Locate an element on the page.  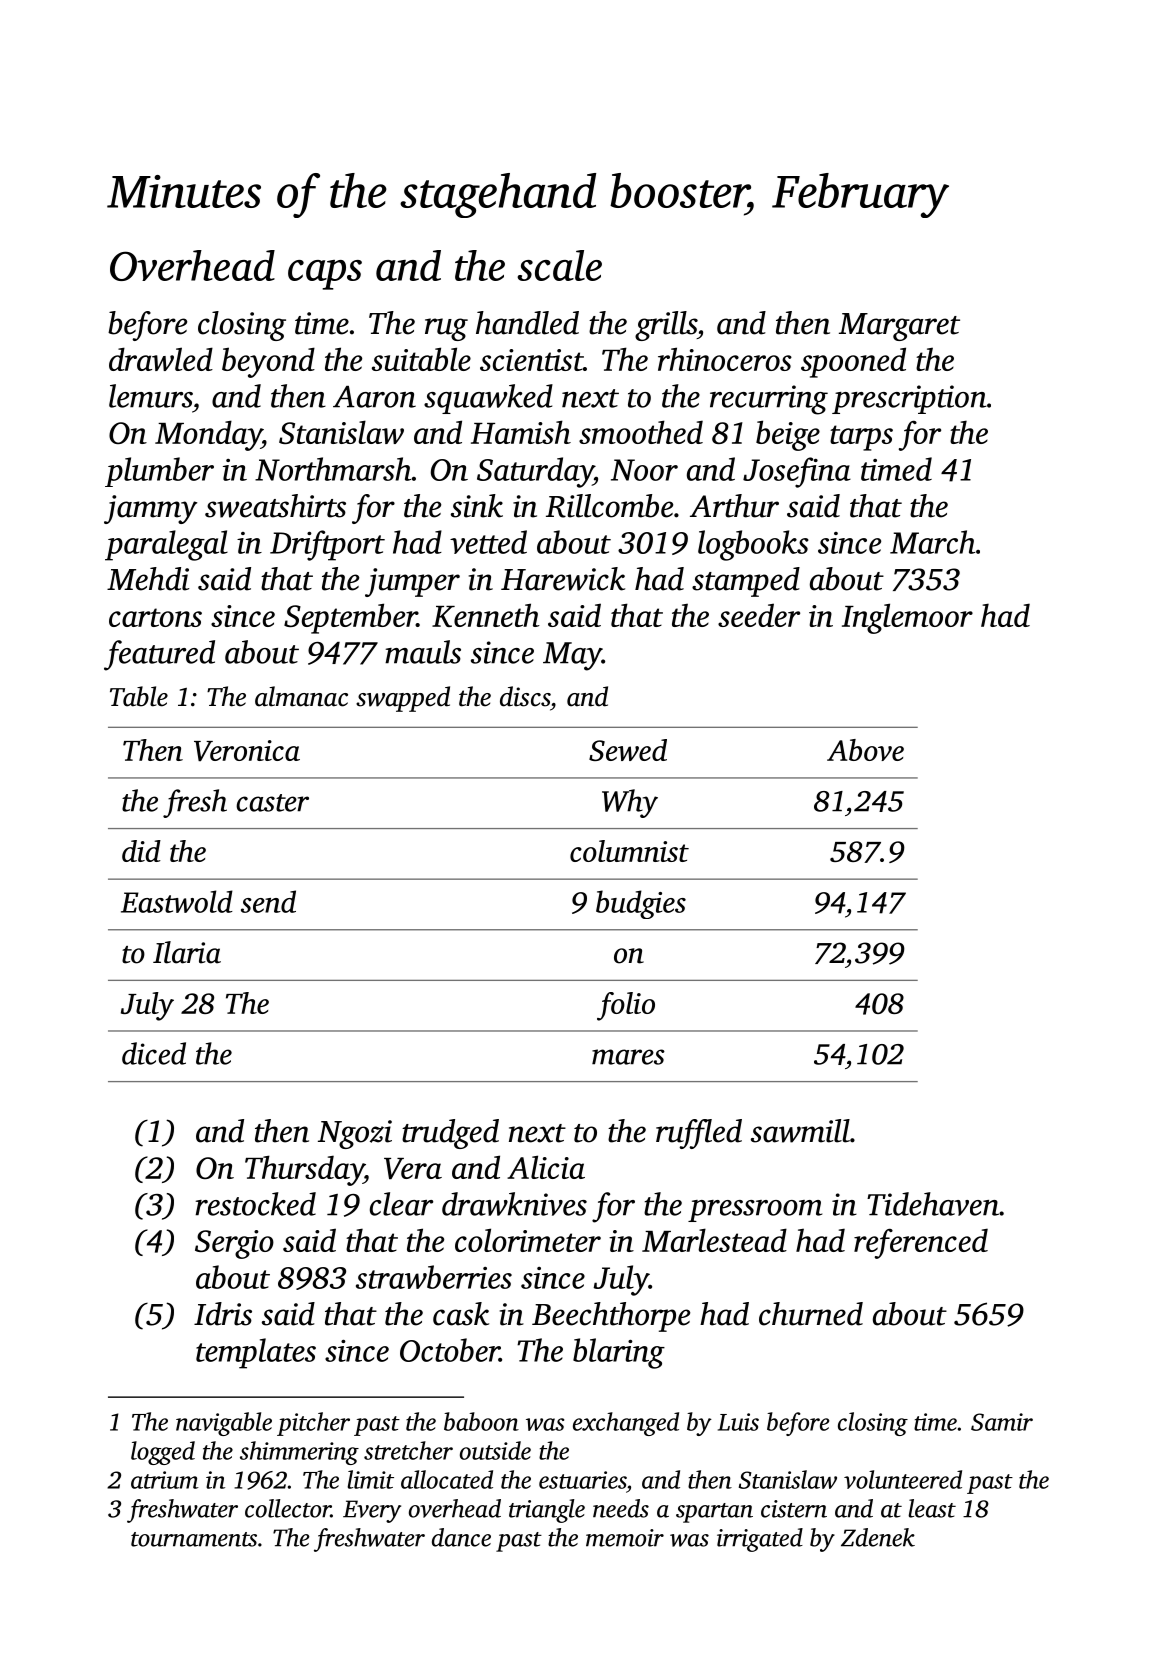
triangle is located at coordinates (547, 1511).
